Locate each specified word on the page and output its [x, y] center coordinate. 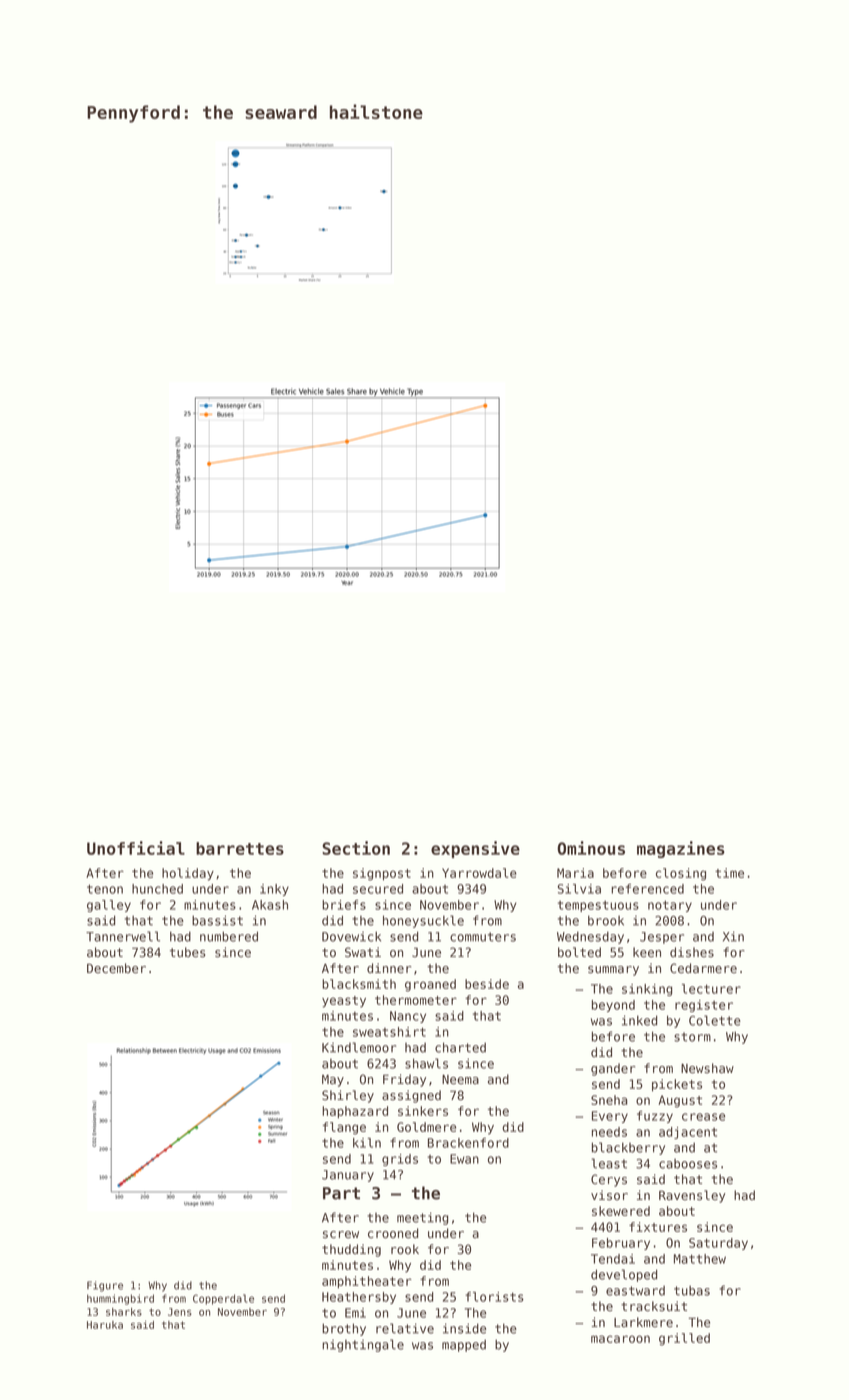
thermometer [416, 1000]
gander [613, 1069]
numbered [229, 936]
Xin [733, 936]
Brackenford [468, 1143]
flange [344, 1128]
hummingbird [120, 1299]
